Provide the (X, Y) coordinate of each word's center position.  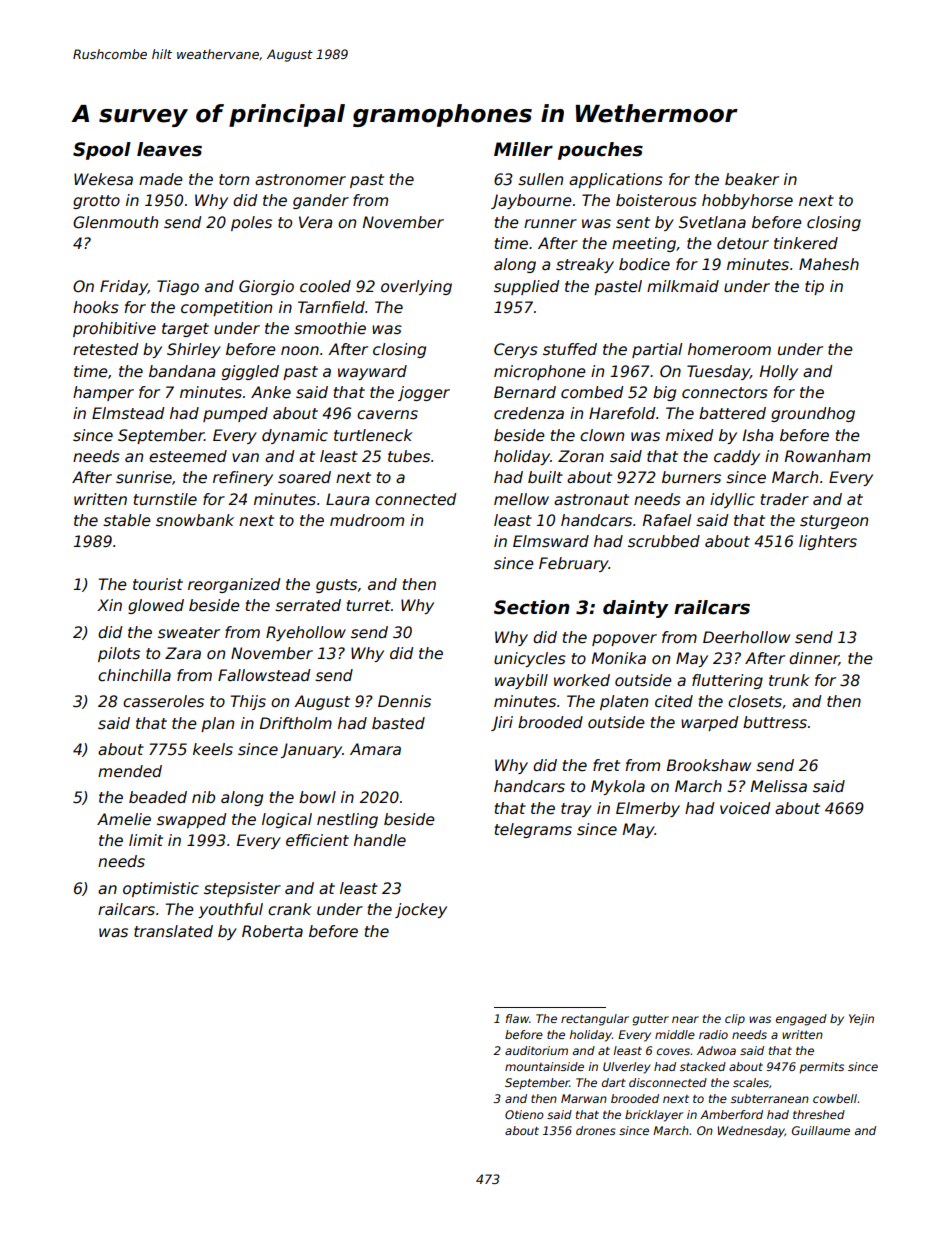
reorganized (234, 585)
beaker (752, 179)
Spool (102, 151)
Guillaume (821, 1130)
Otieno (524, 1114)
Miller (523, 149)
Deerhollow (746, 637)
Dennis (404, 701)
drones (596, 1130)
